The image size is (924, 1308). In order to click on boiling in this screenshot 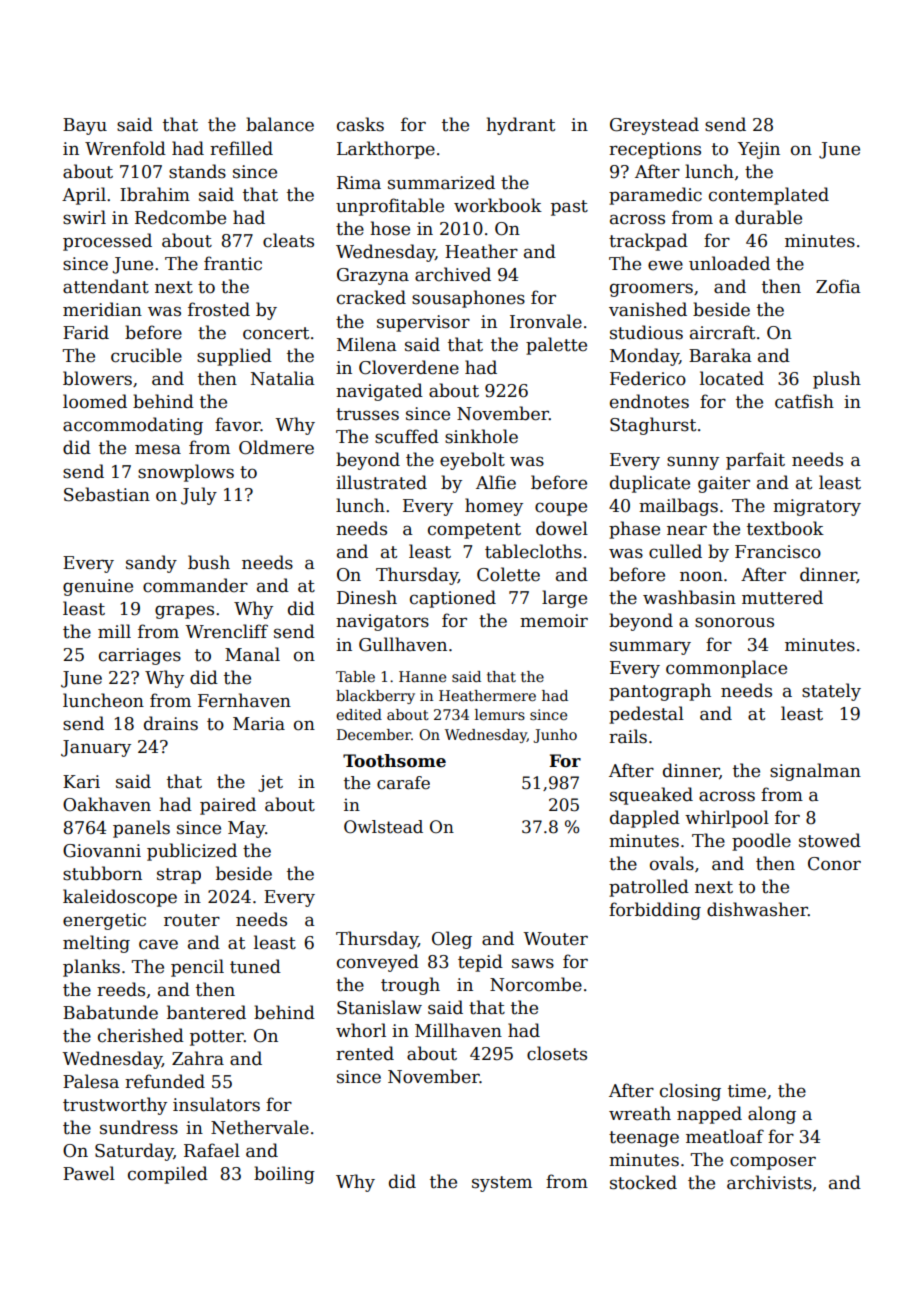, I will do `click(284, 1175)`.
